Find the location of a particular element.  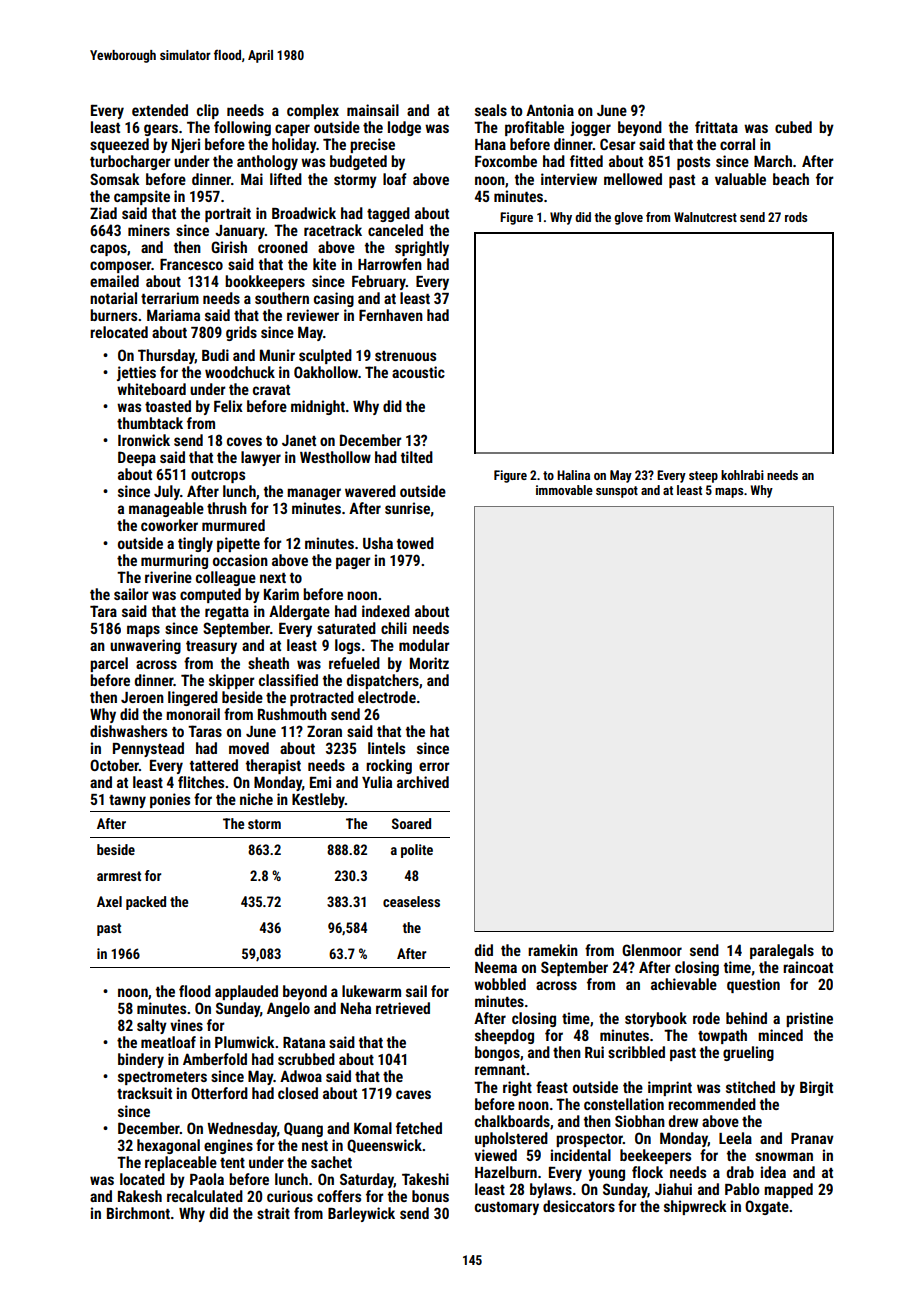

extended is located at coordinates (160, 110).
